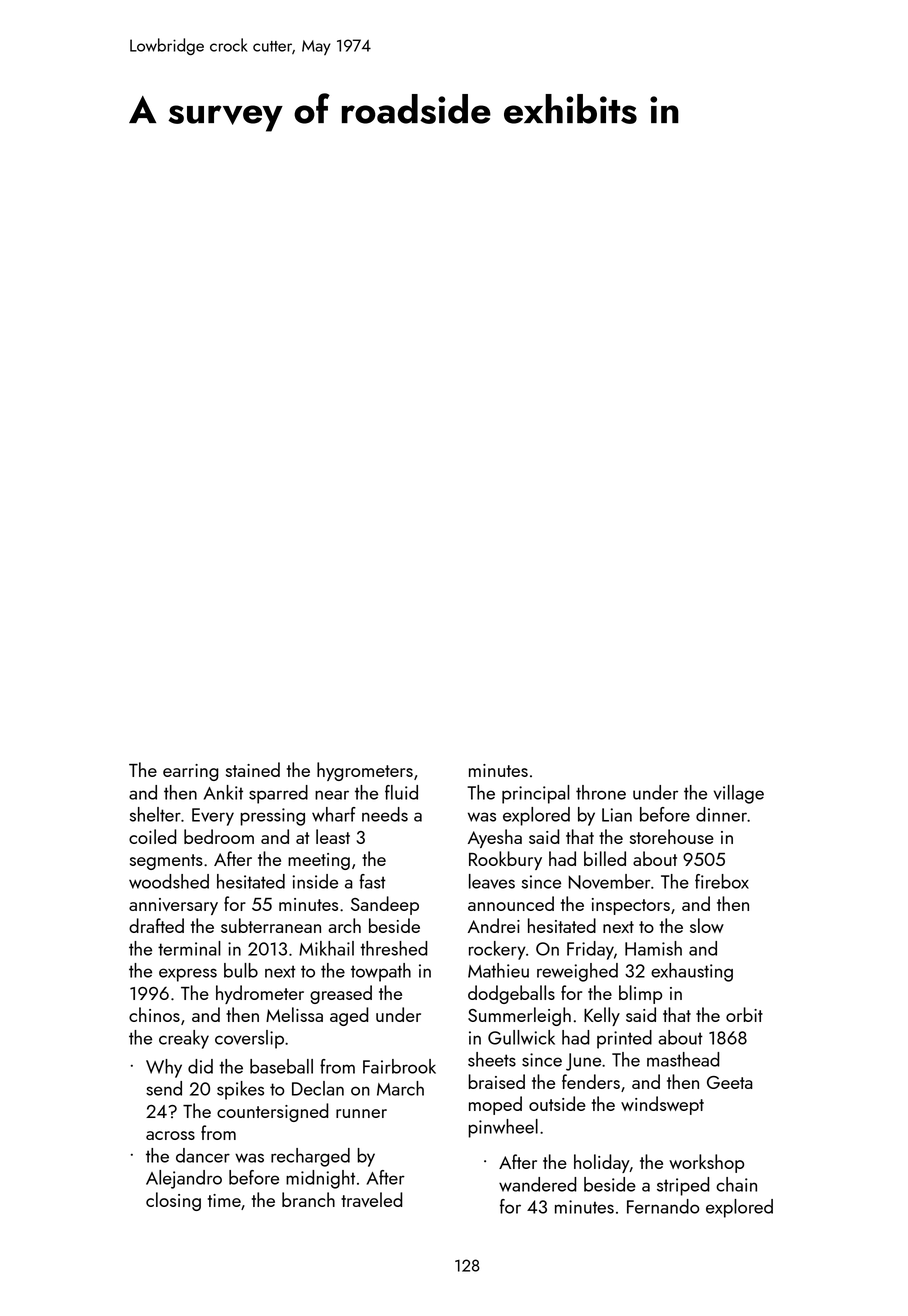  What do you see at coordinates (497, 1081) in the image?
I see `braised` at bounding box center [497, 1081].
